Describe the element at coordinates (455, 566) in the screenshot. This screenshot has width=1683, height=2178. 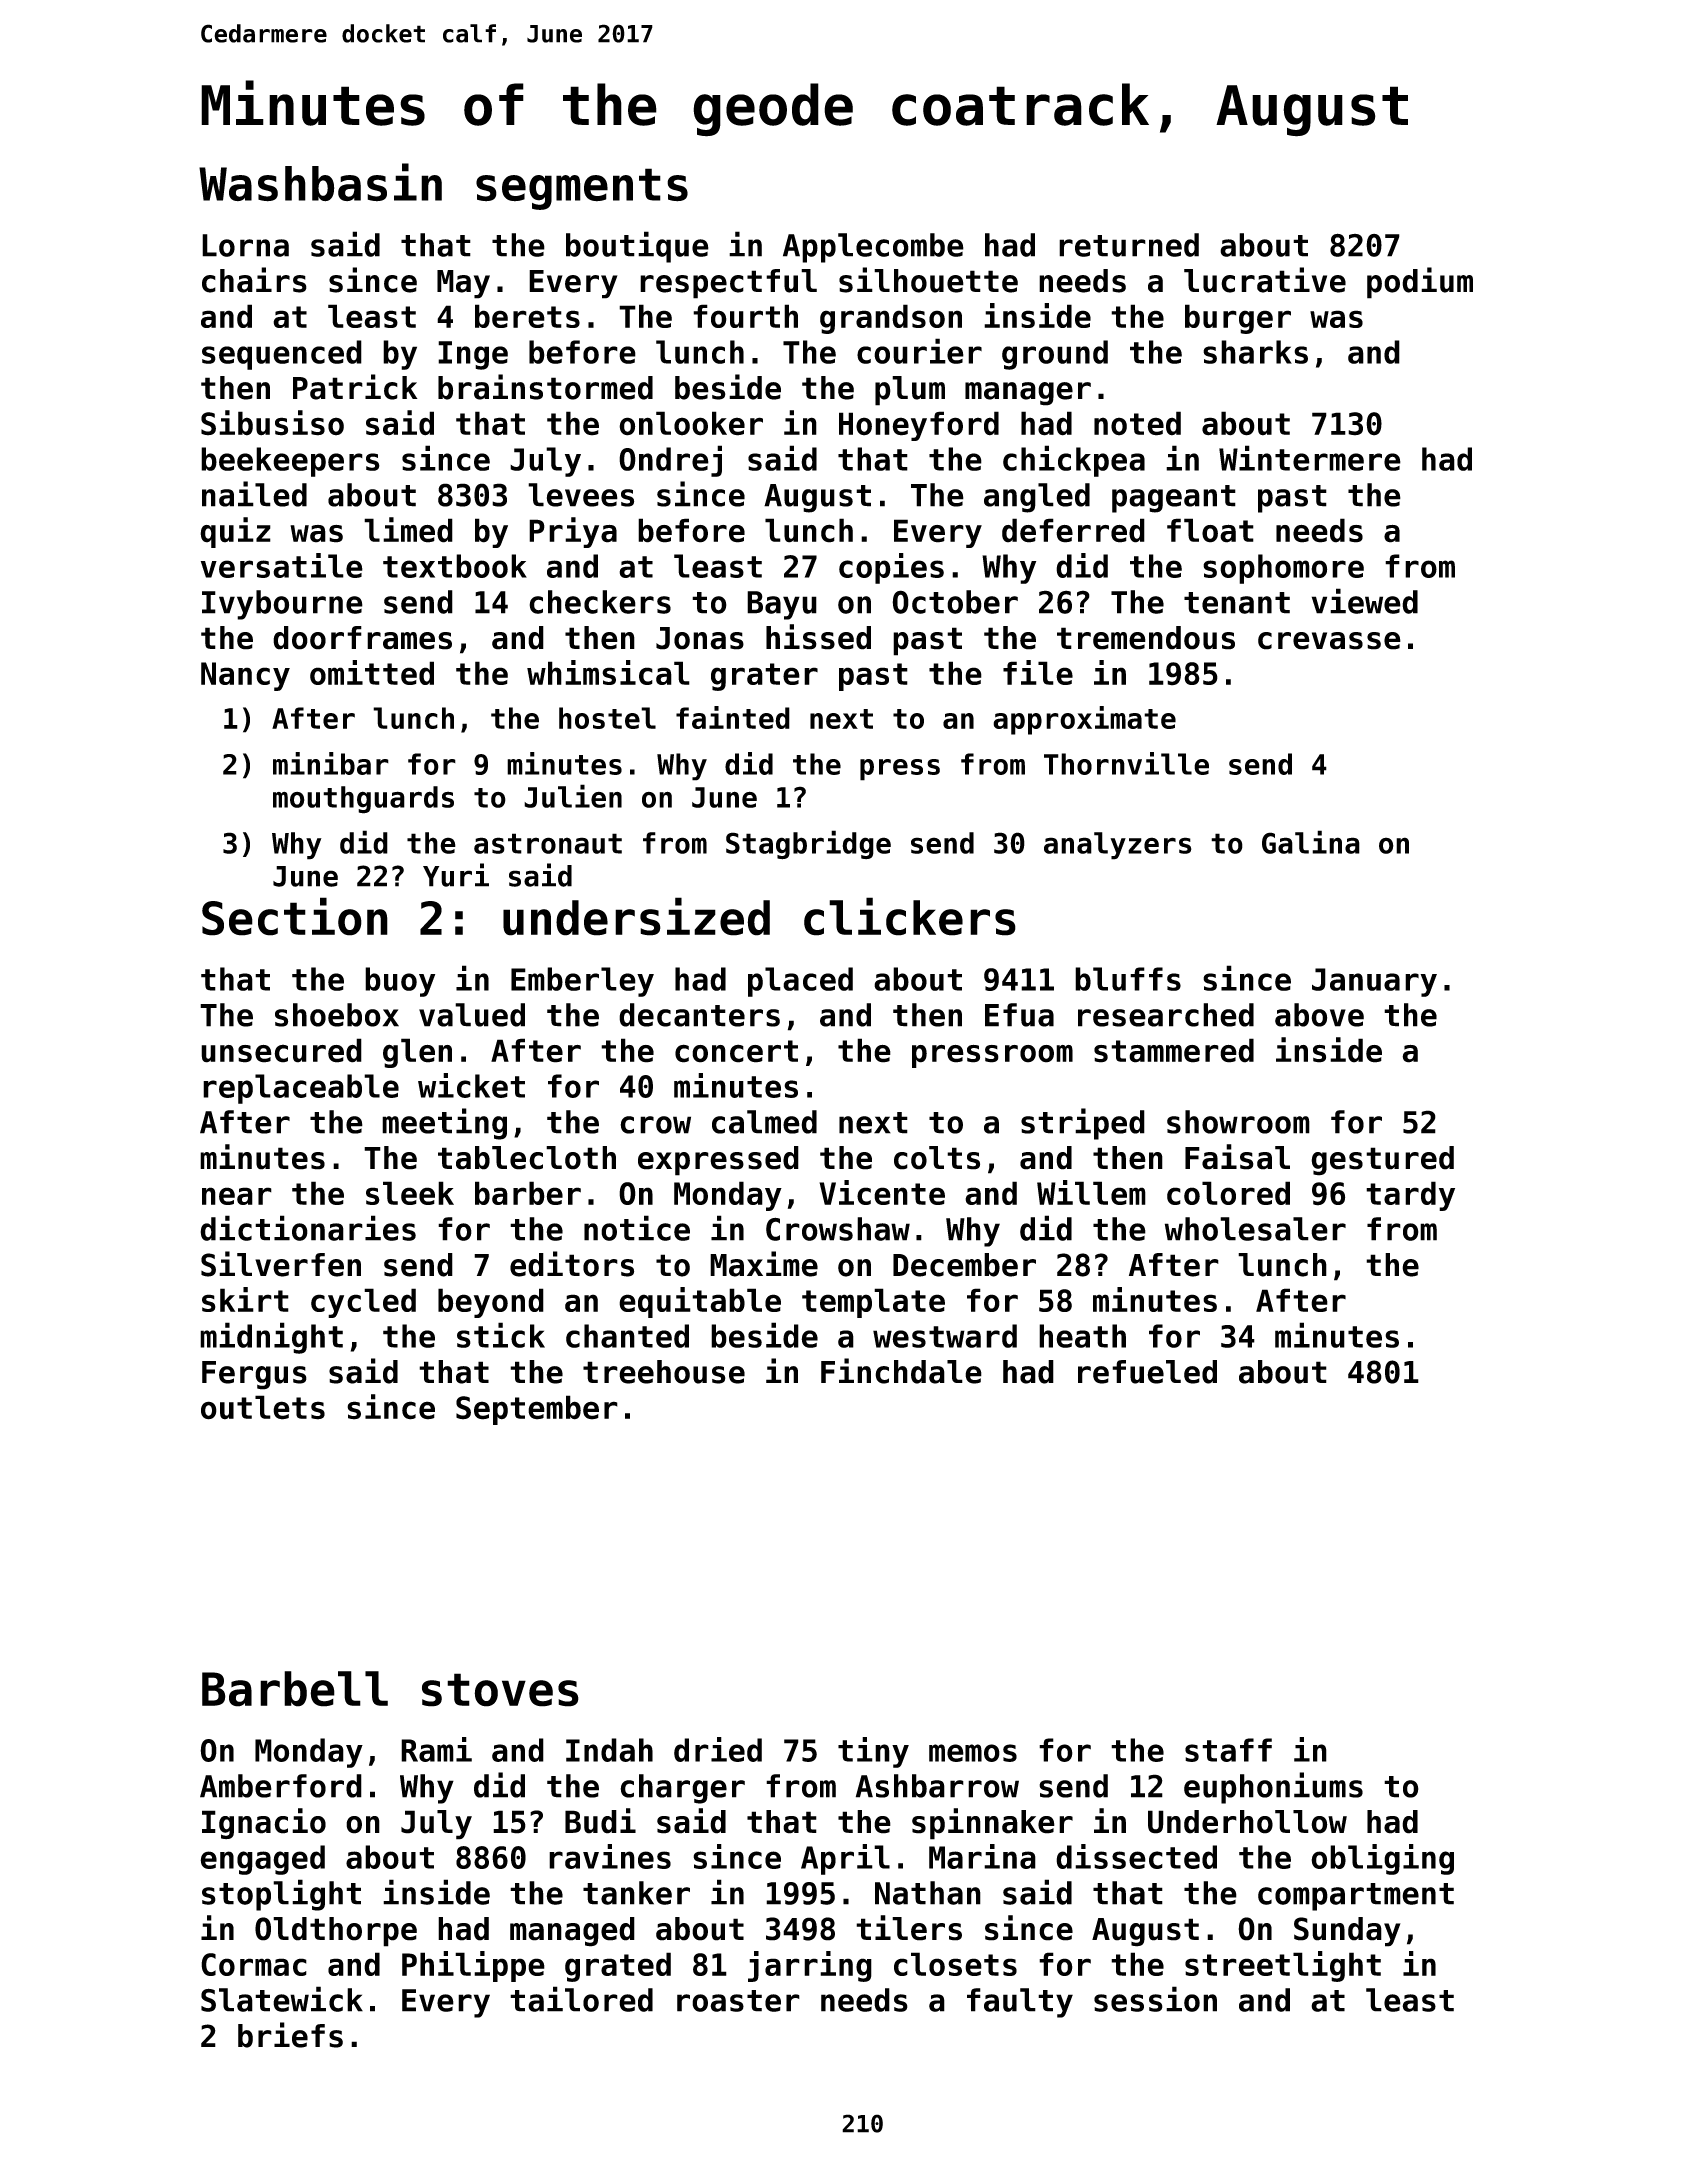
I see `textbook` at that location.
